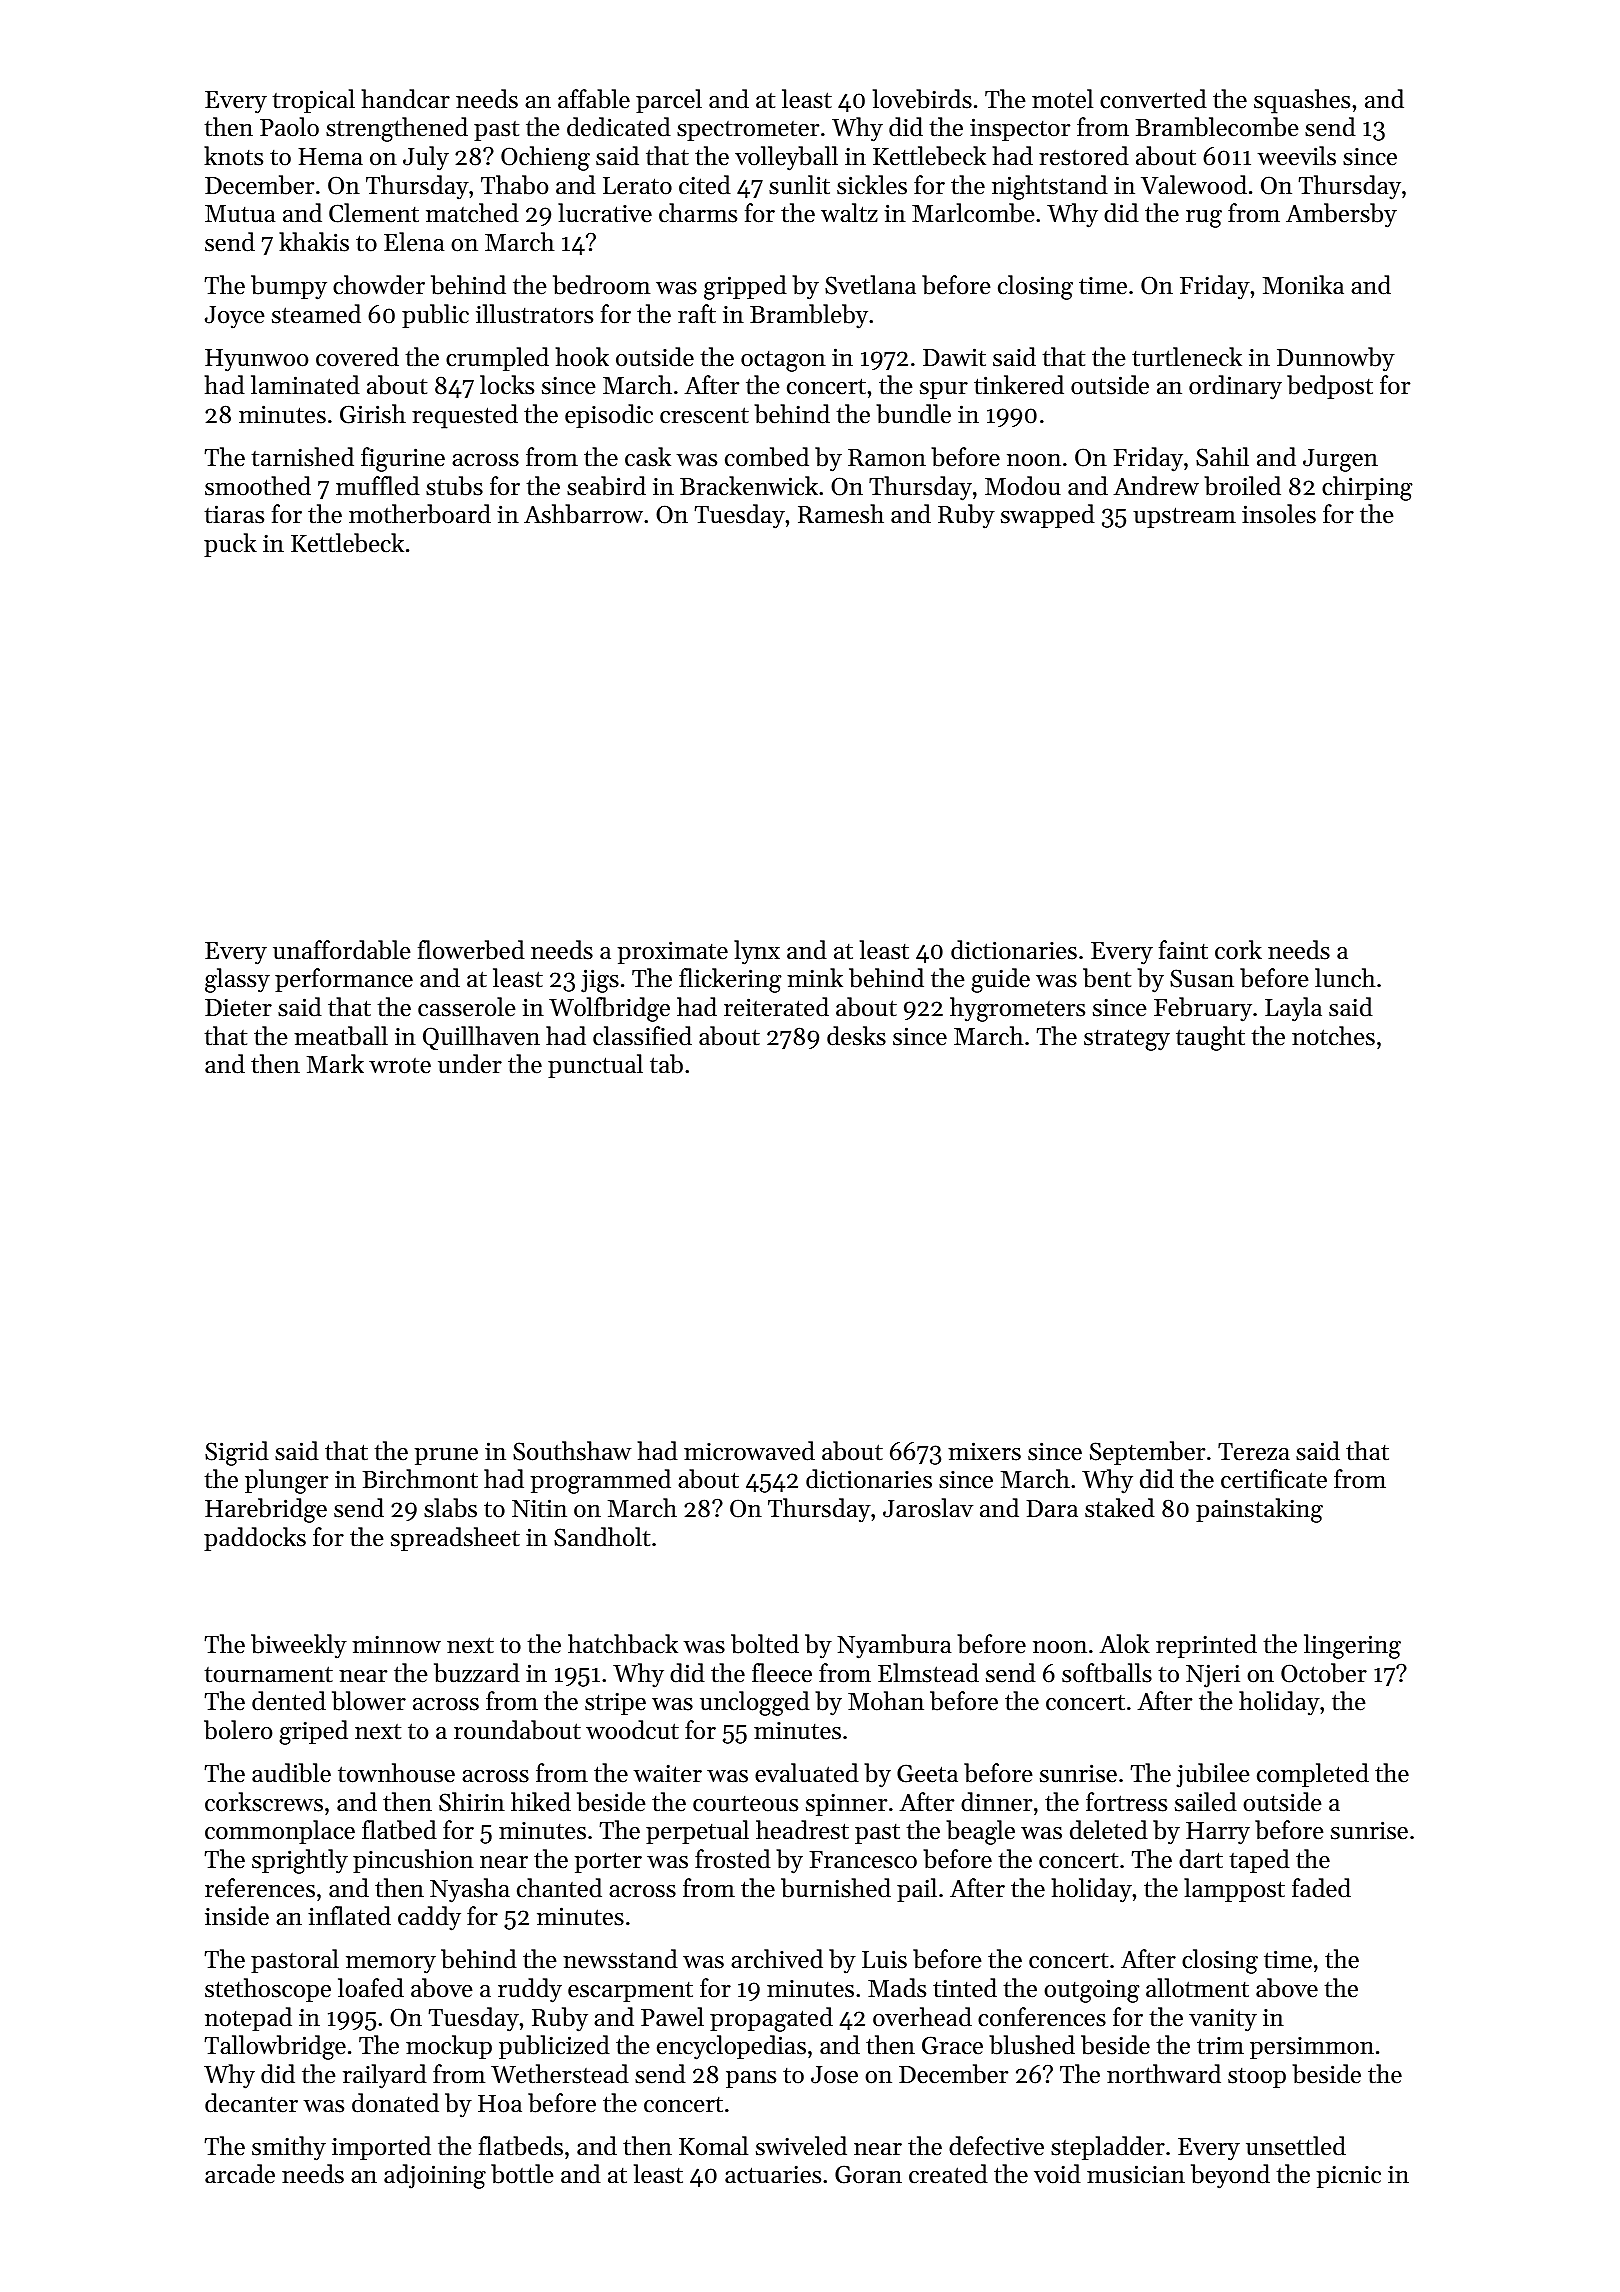  I want to click on weevils, so click(1297, 156).
